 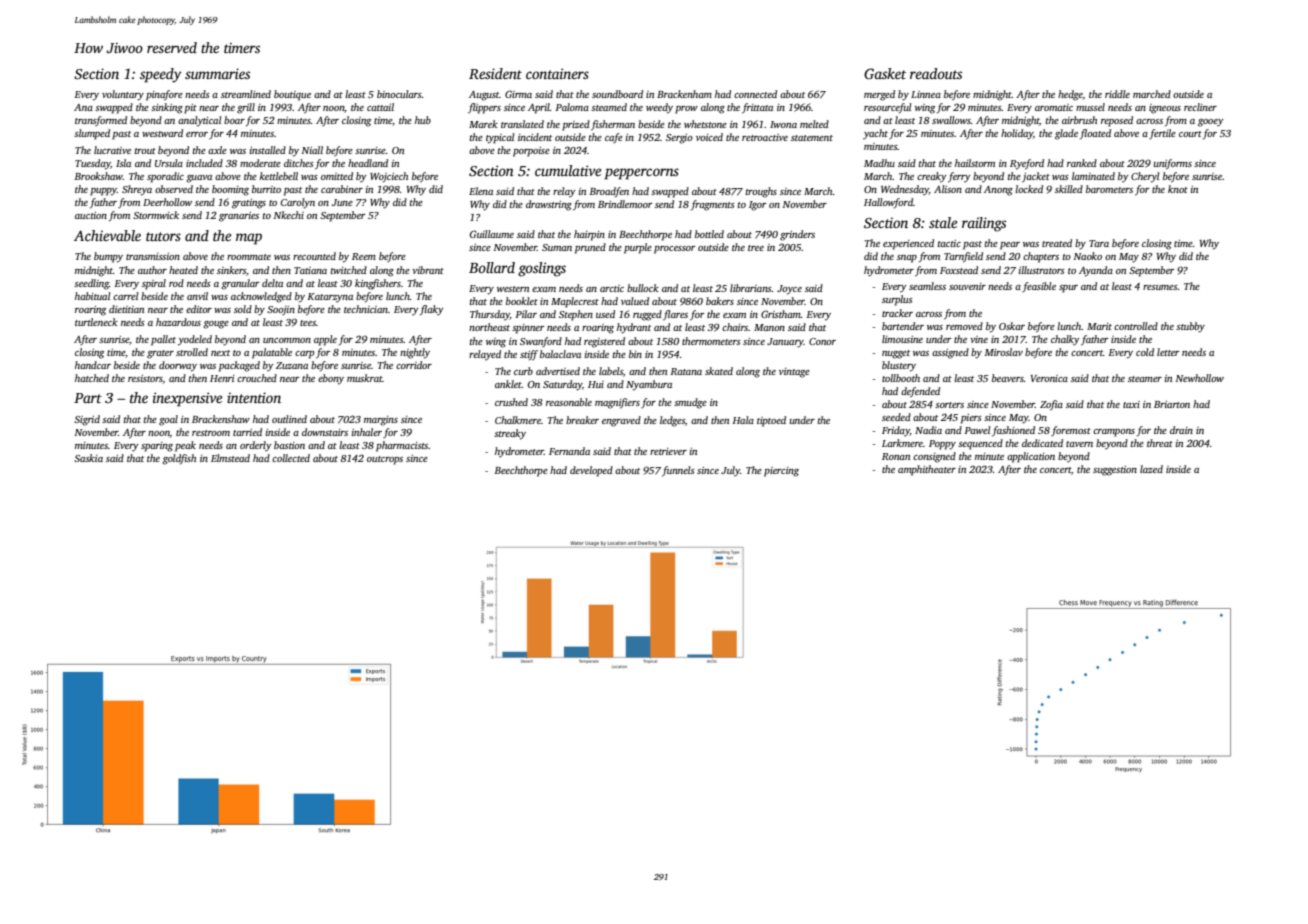 What do you see at coordinates (755, 94) in the screenshot?
I see `connected` at bounding box center [755, 94].
